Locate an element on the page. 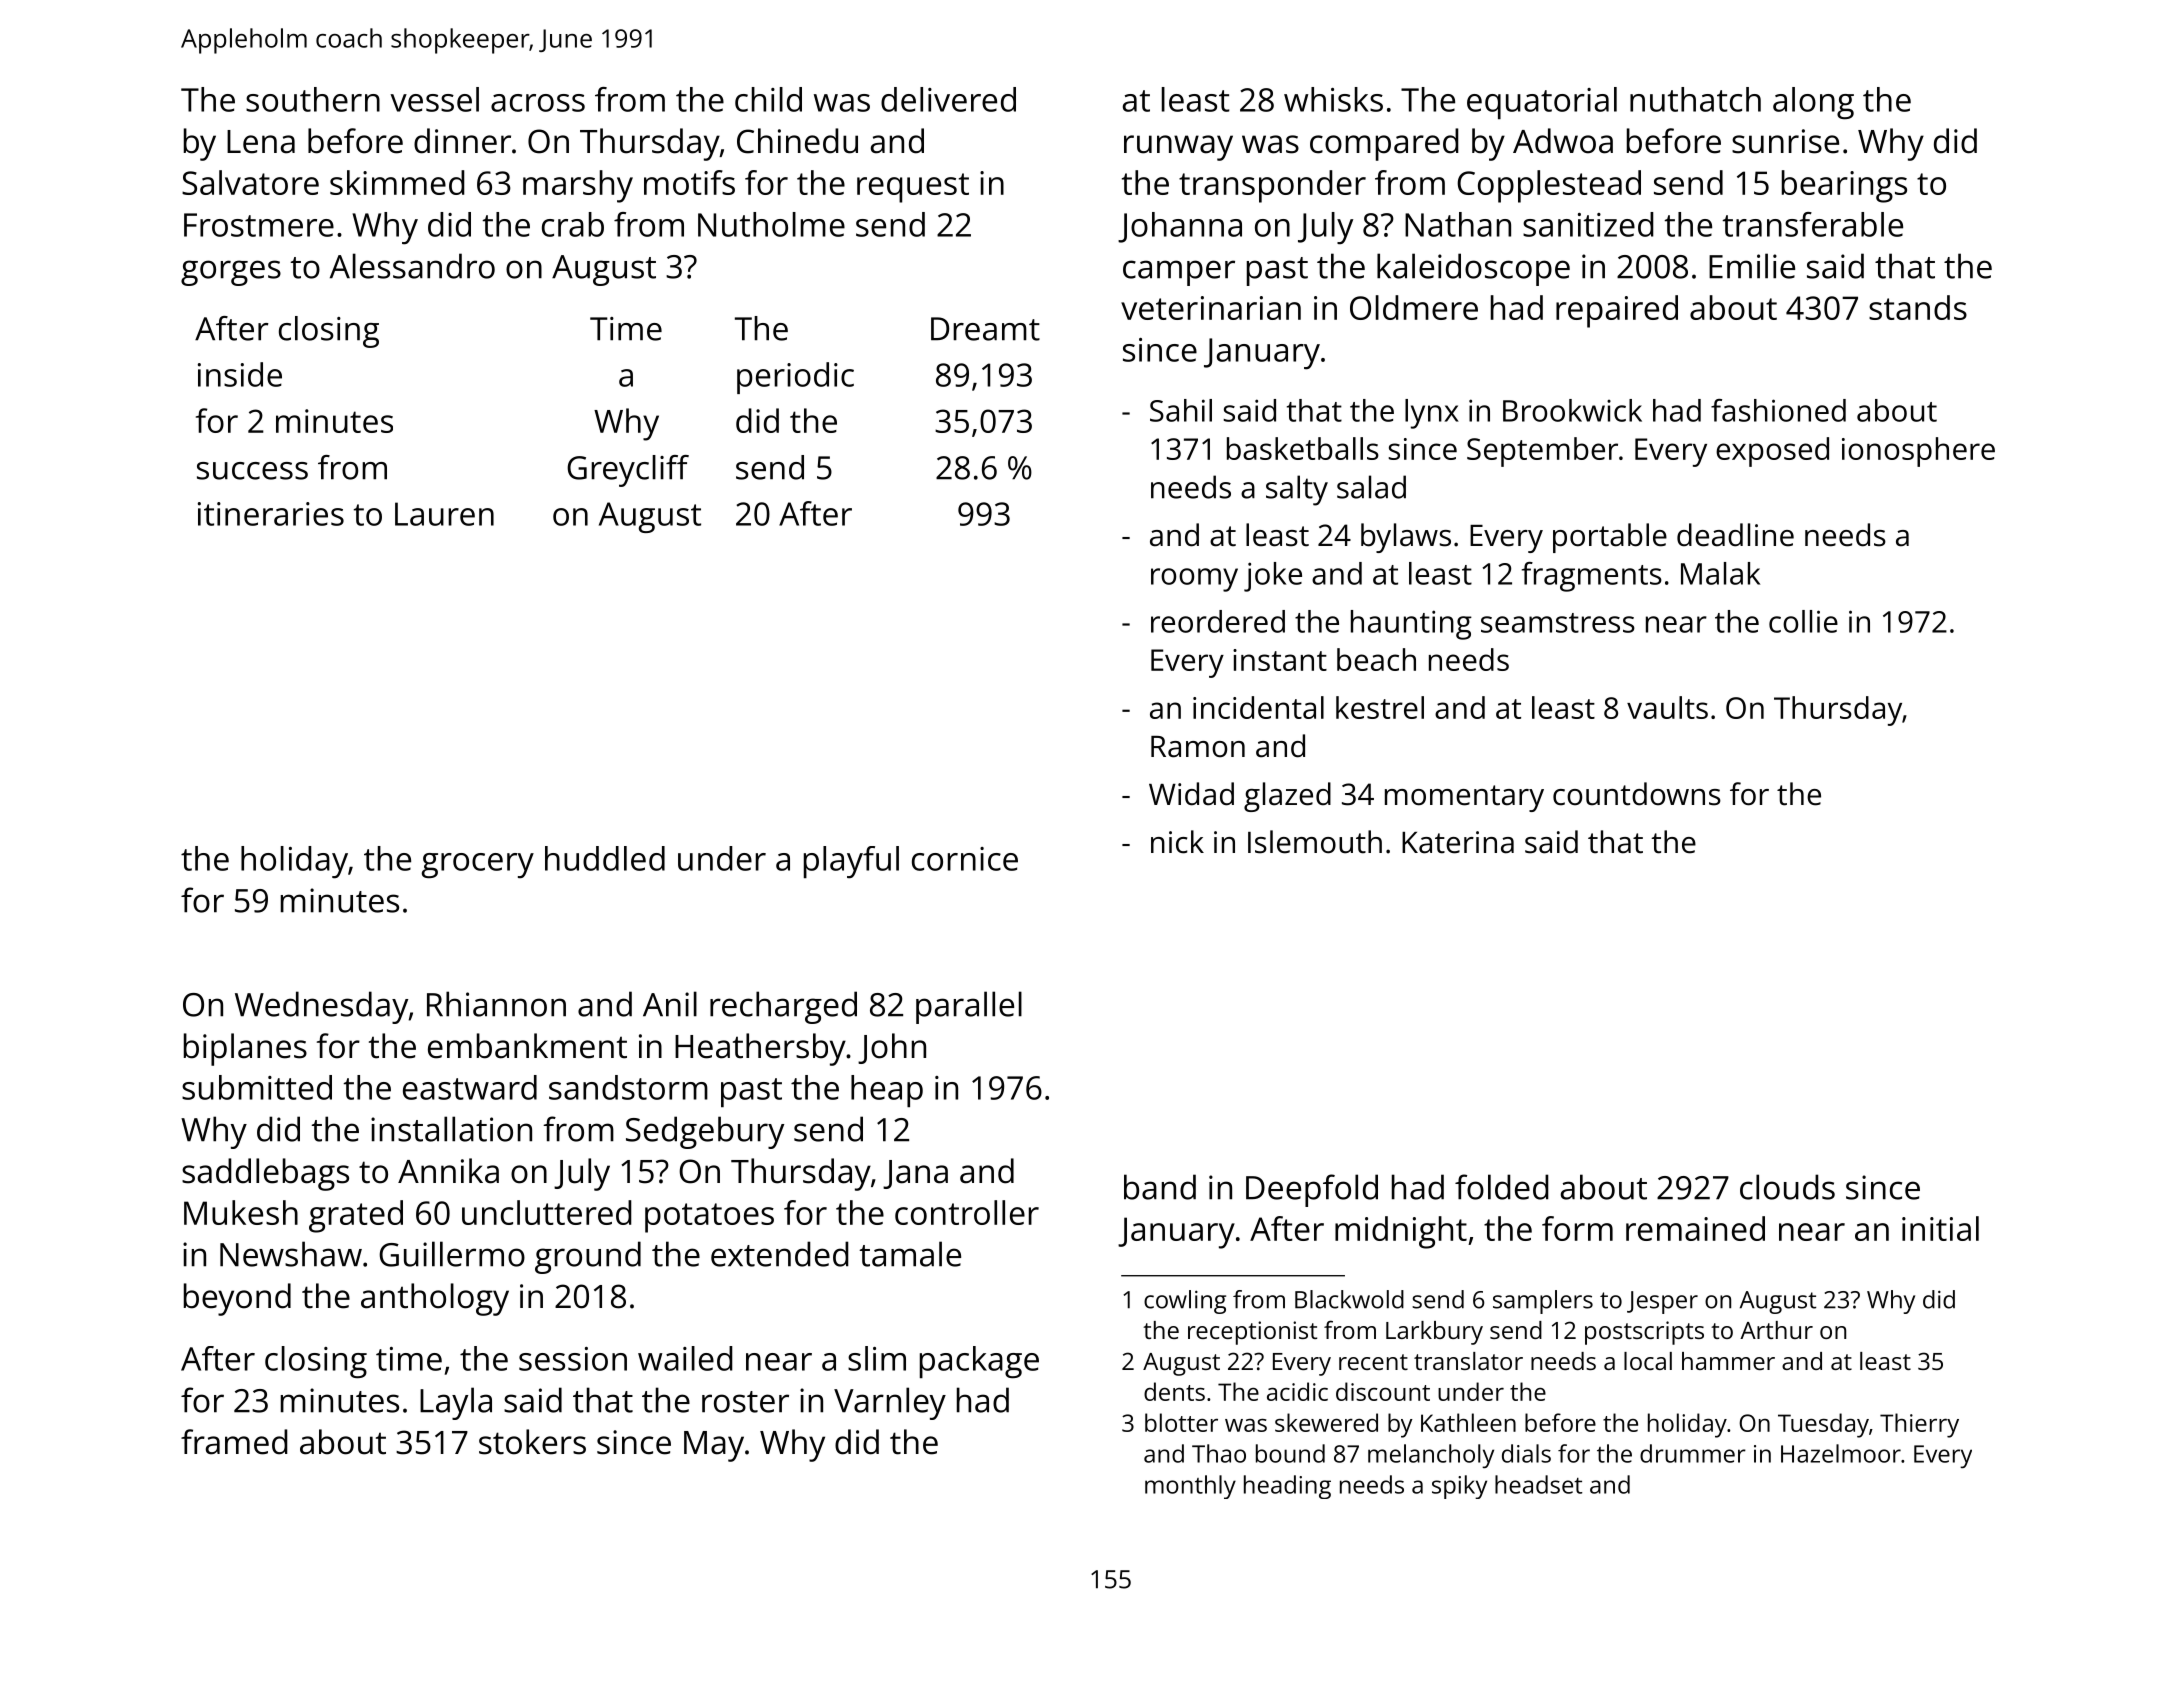 This page has width=2178, height=1683. Lauren is located at coordinates (444, 514).
